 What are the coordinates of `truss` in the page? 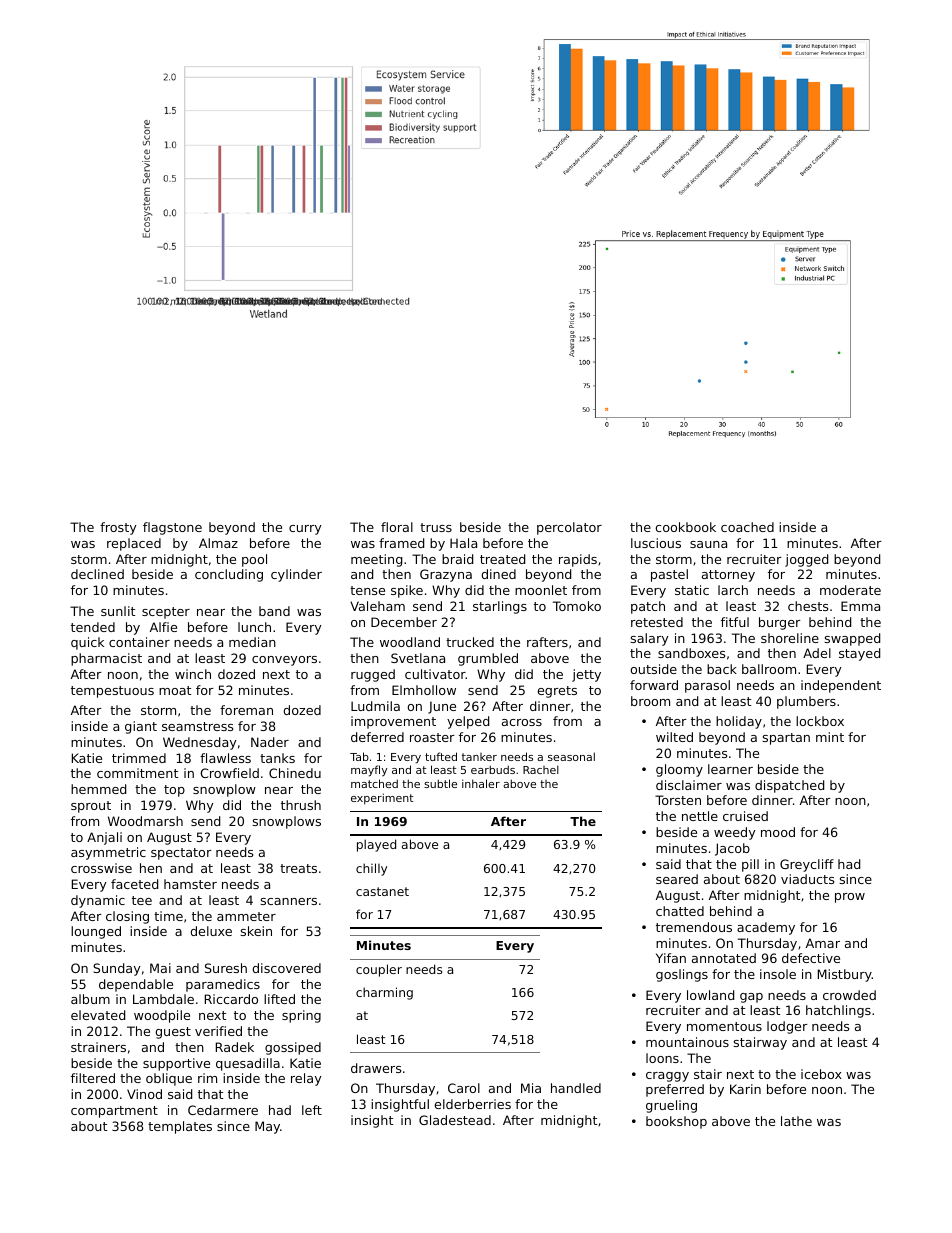 It's located at (436, 527).
